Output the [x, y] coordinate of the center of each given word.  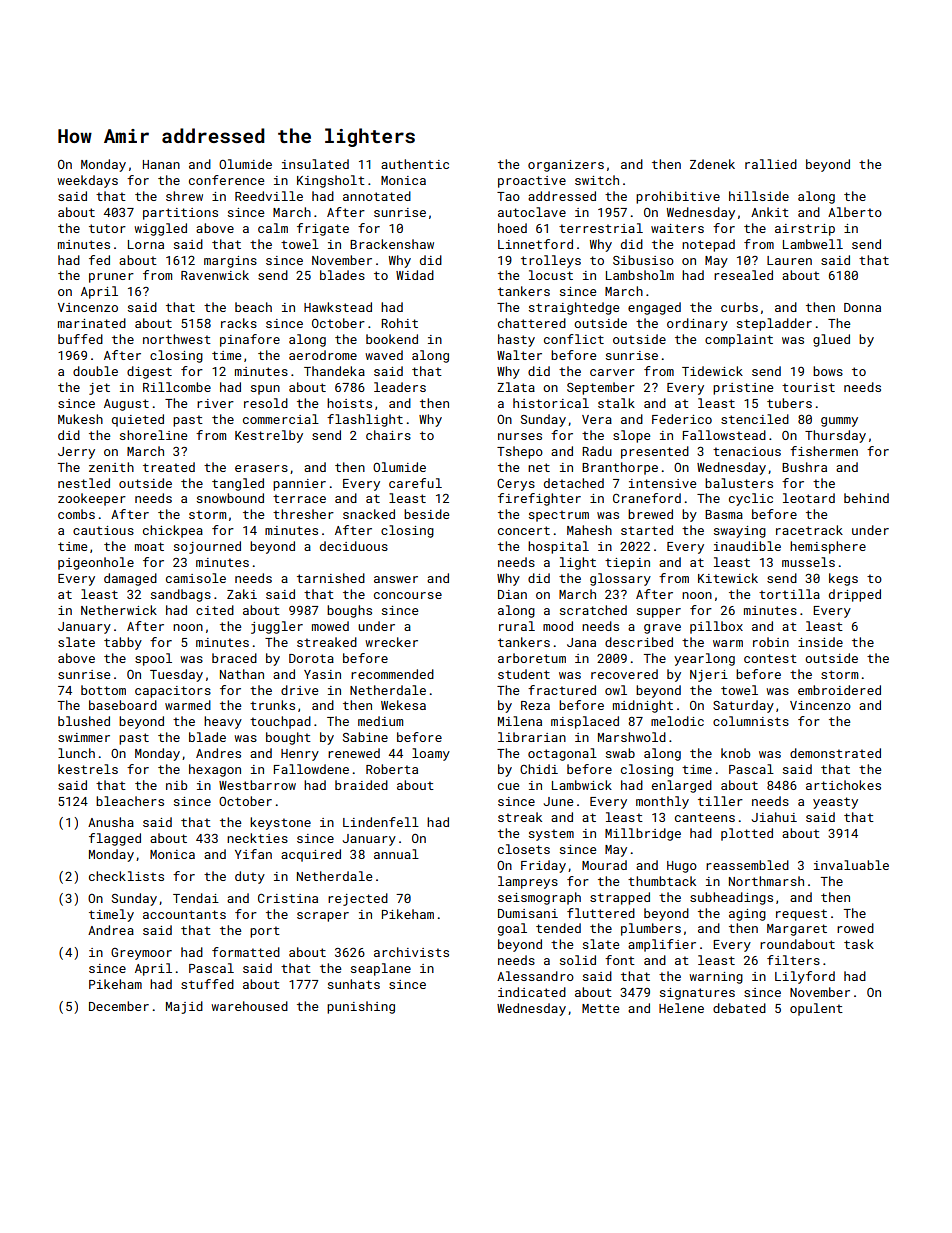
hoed [512, 228]
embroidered [839, 690]
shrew [184, 196]
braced [234, 658]
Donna [862, 307]
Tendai [196, 898]
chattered [532, 323]
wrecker [391, 642]
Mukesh [80, 419]
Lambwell [813, 244]
